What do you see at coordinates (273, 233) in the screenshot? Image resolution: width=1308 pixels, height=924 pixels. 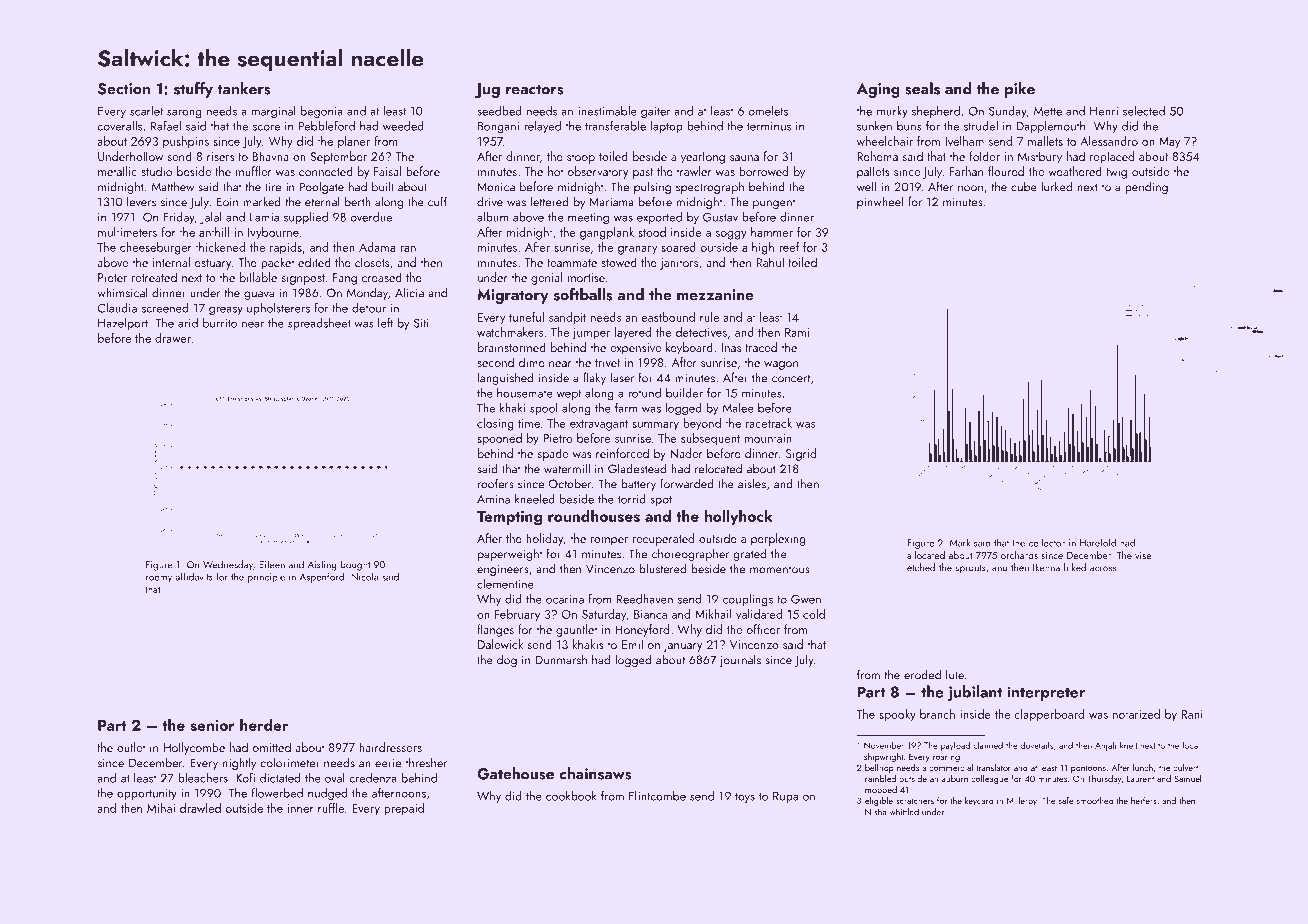 I see `Ivybourne` at bounding box center [273, 233].
